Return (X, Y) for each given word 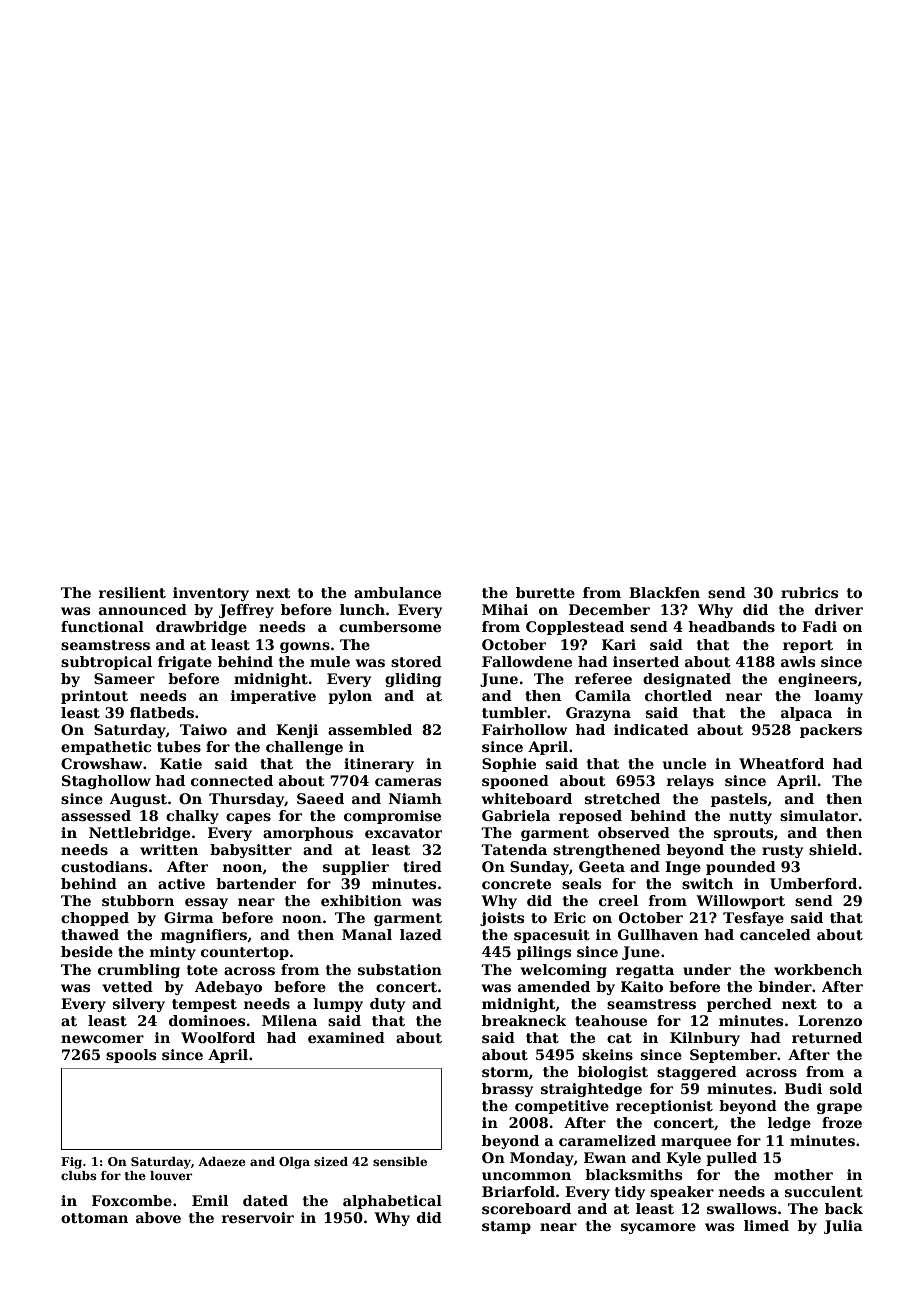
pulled (731, 1159)
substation (400, 969)
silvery (139, 1005)
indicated (651, 729)
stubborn (138, 900)
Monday (542, 1159)
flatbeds (162, 712)
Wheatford (781, 763)
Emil (210, 1200)
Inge (683, 868)
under (707, 969)
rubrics (809, 592)
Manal (367, 934)
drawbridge (201, 628)
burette (545, 592)
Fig (71, 1163)
